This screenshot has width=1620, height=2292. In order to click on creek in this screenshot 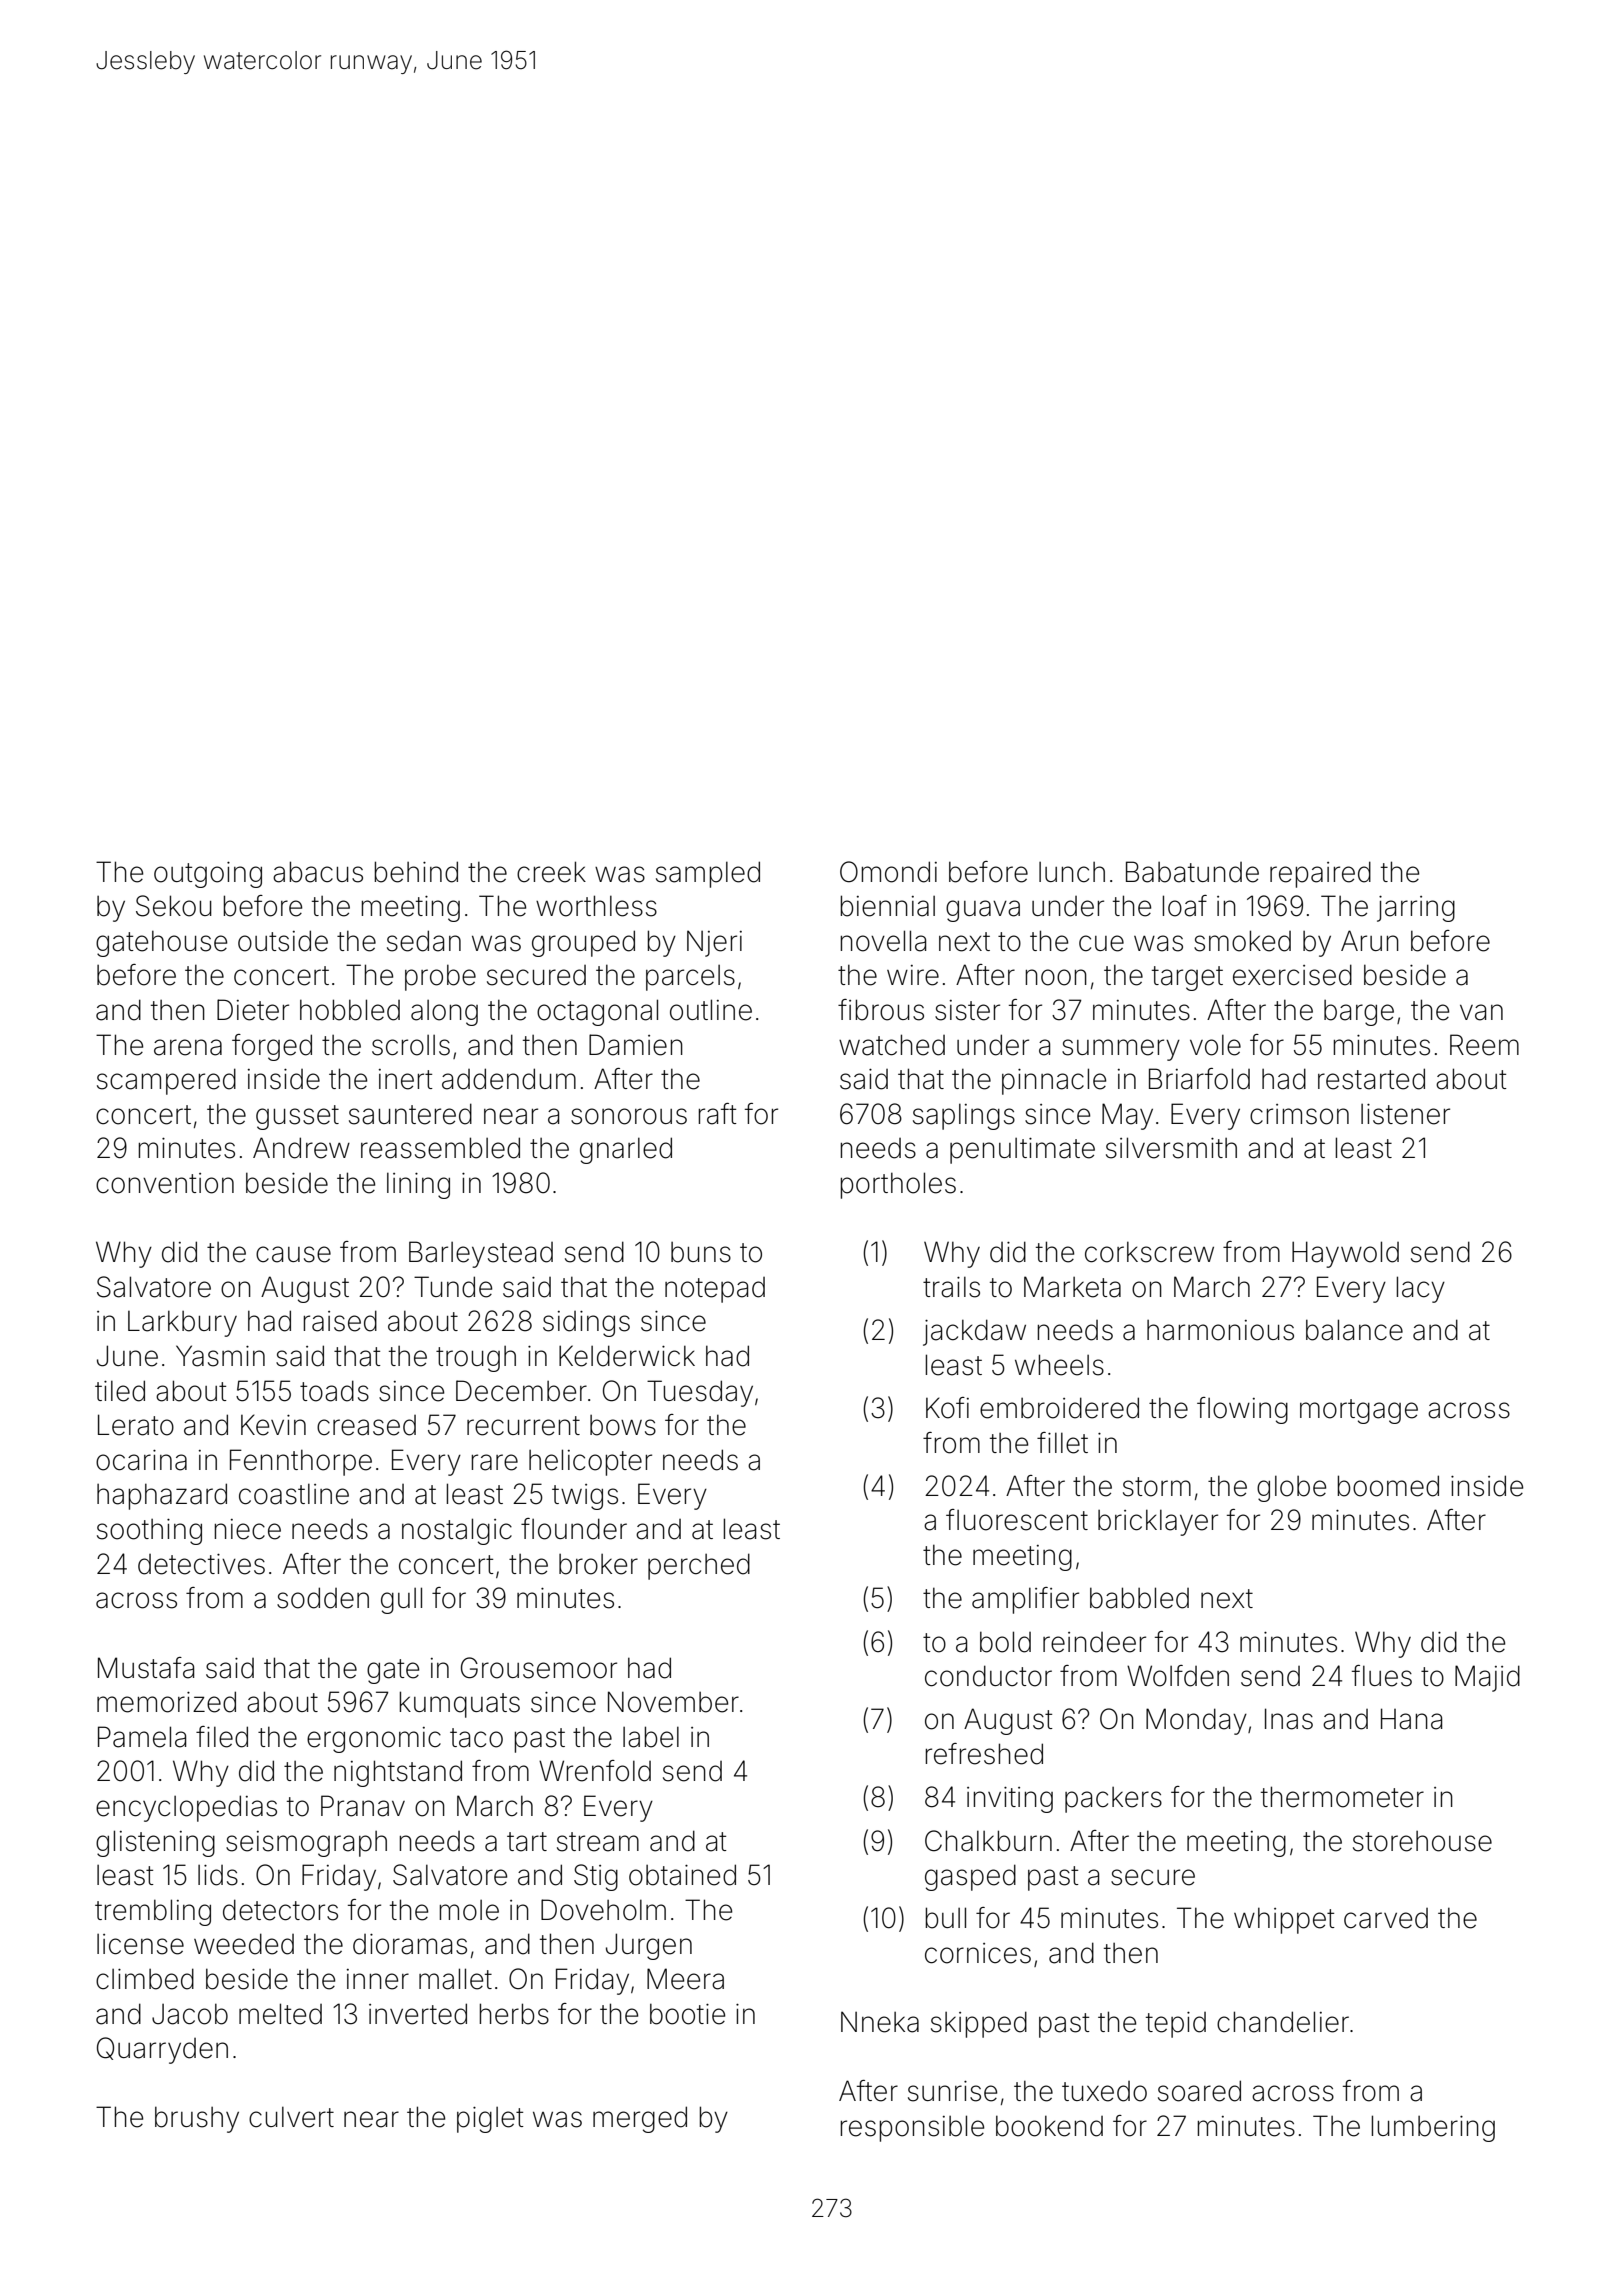, I will do `click(551, 872)`.
